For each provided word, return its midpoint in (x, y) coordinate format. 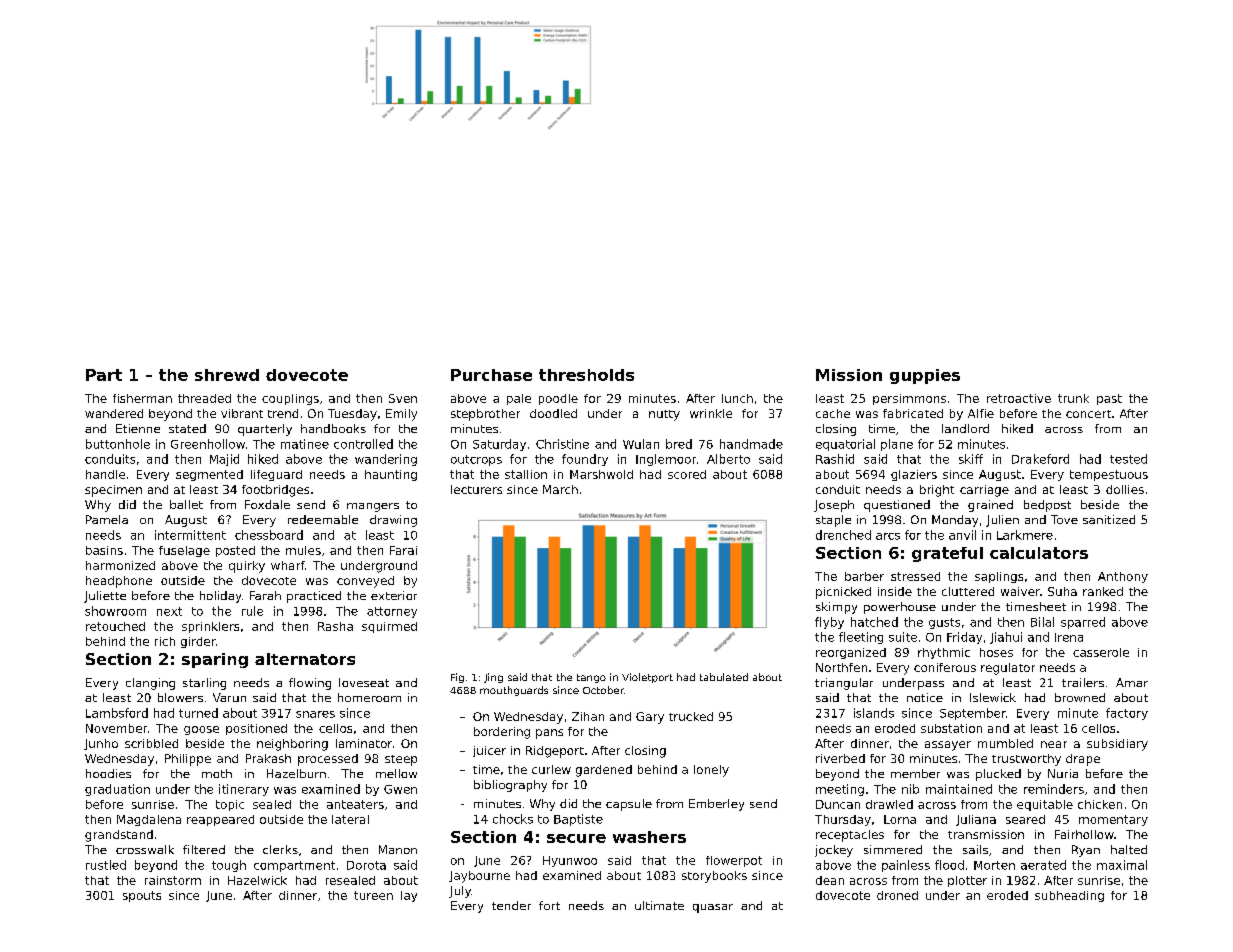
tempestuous (1109, 475)
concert (1088, 414)
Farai (403, 550)
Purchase (491, 375)
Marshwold (601, 474)
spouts (142, 896)
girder (198, 642)
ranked (1103, 591)
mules (303, 550)
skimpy (836, 608)
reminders (1054, 789)
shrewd (227, 375)
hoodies (108, 773)
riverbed (840, 758)
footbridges (275, 491)
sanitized (1109, 519)
